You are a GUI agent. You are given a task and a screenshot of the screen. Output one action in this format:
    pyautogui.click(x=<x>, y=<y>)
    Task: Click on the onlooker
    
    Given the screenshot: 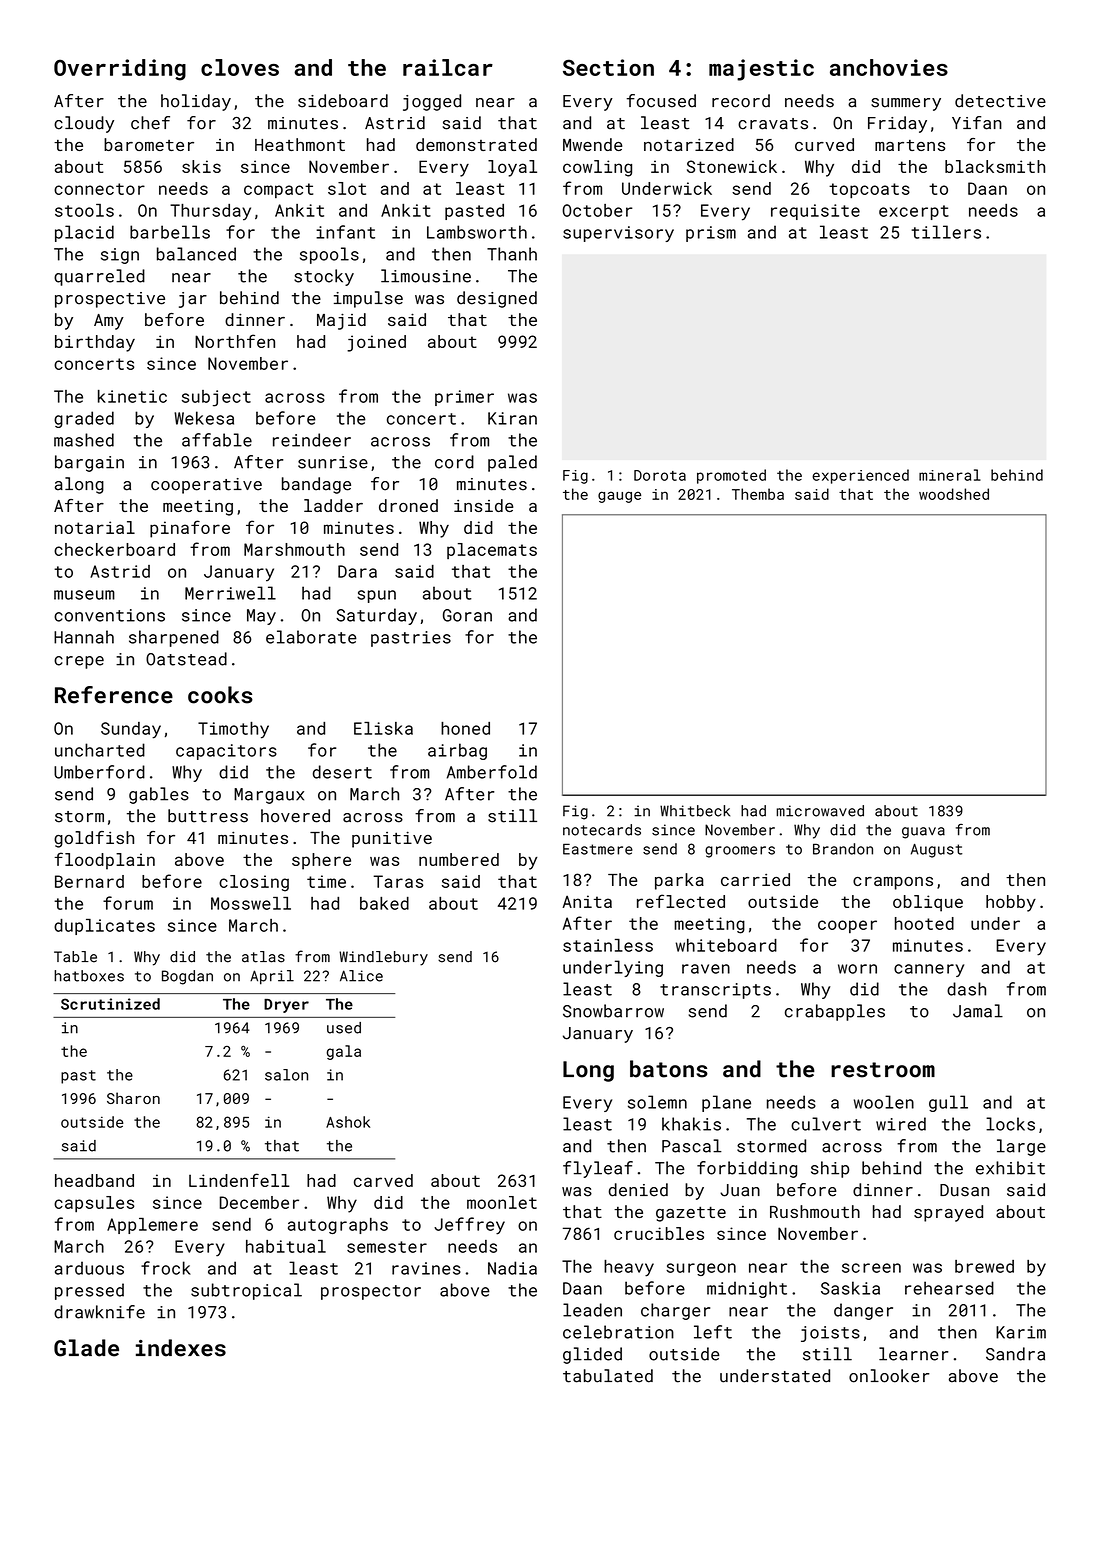 What is the action you would take?
    pyautogui.click(x=889, y=1376)
